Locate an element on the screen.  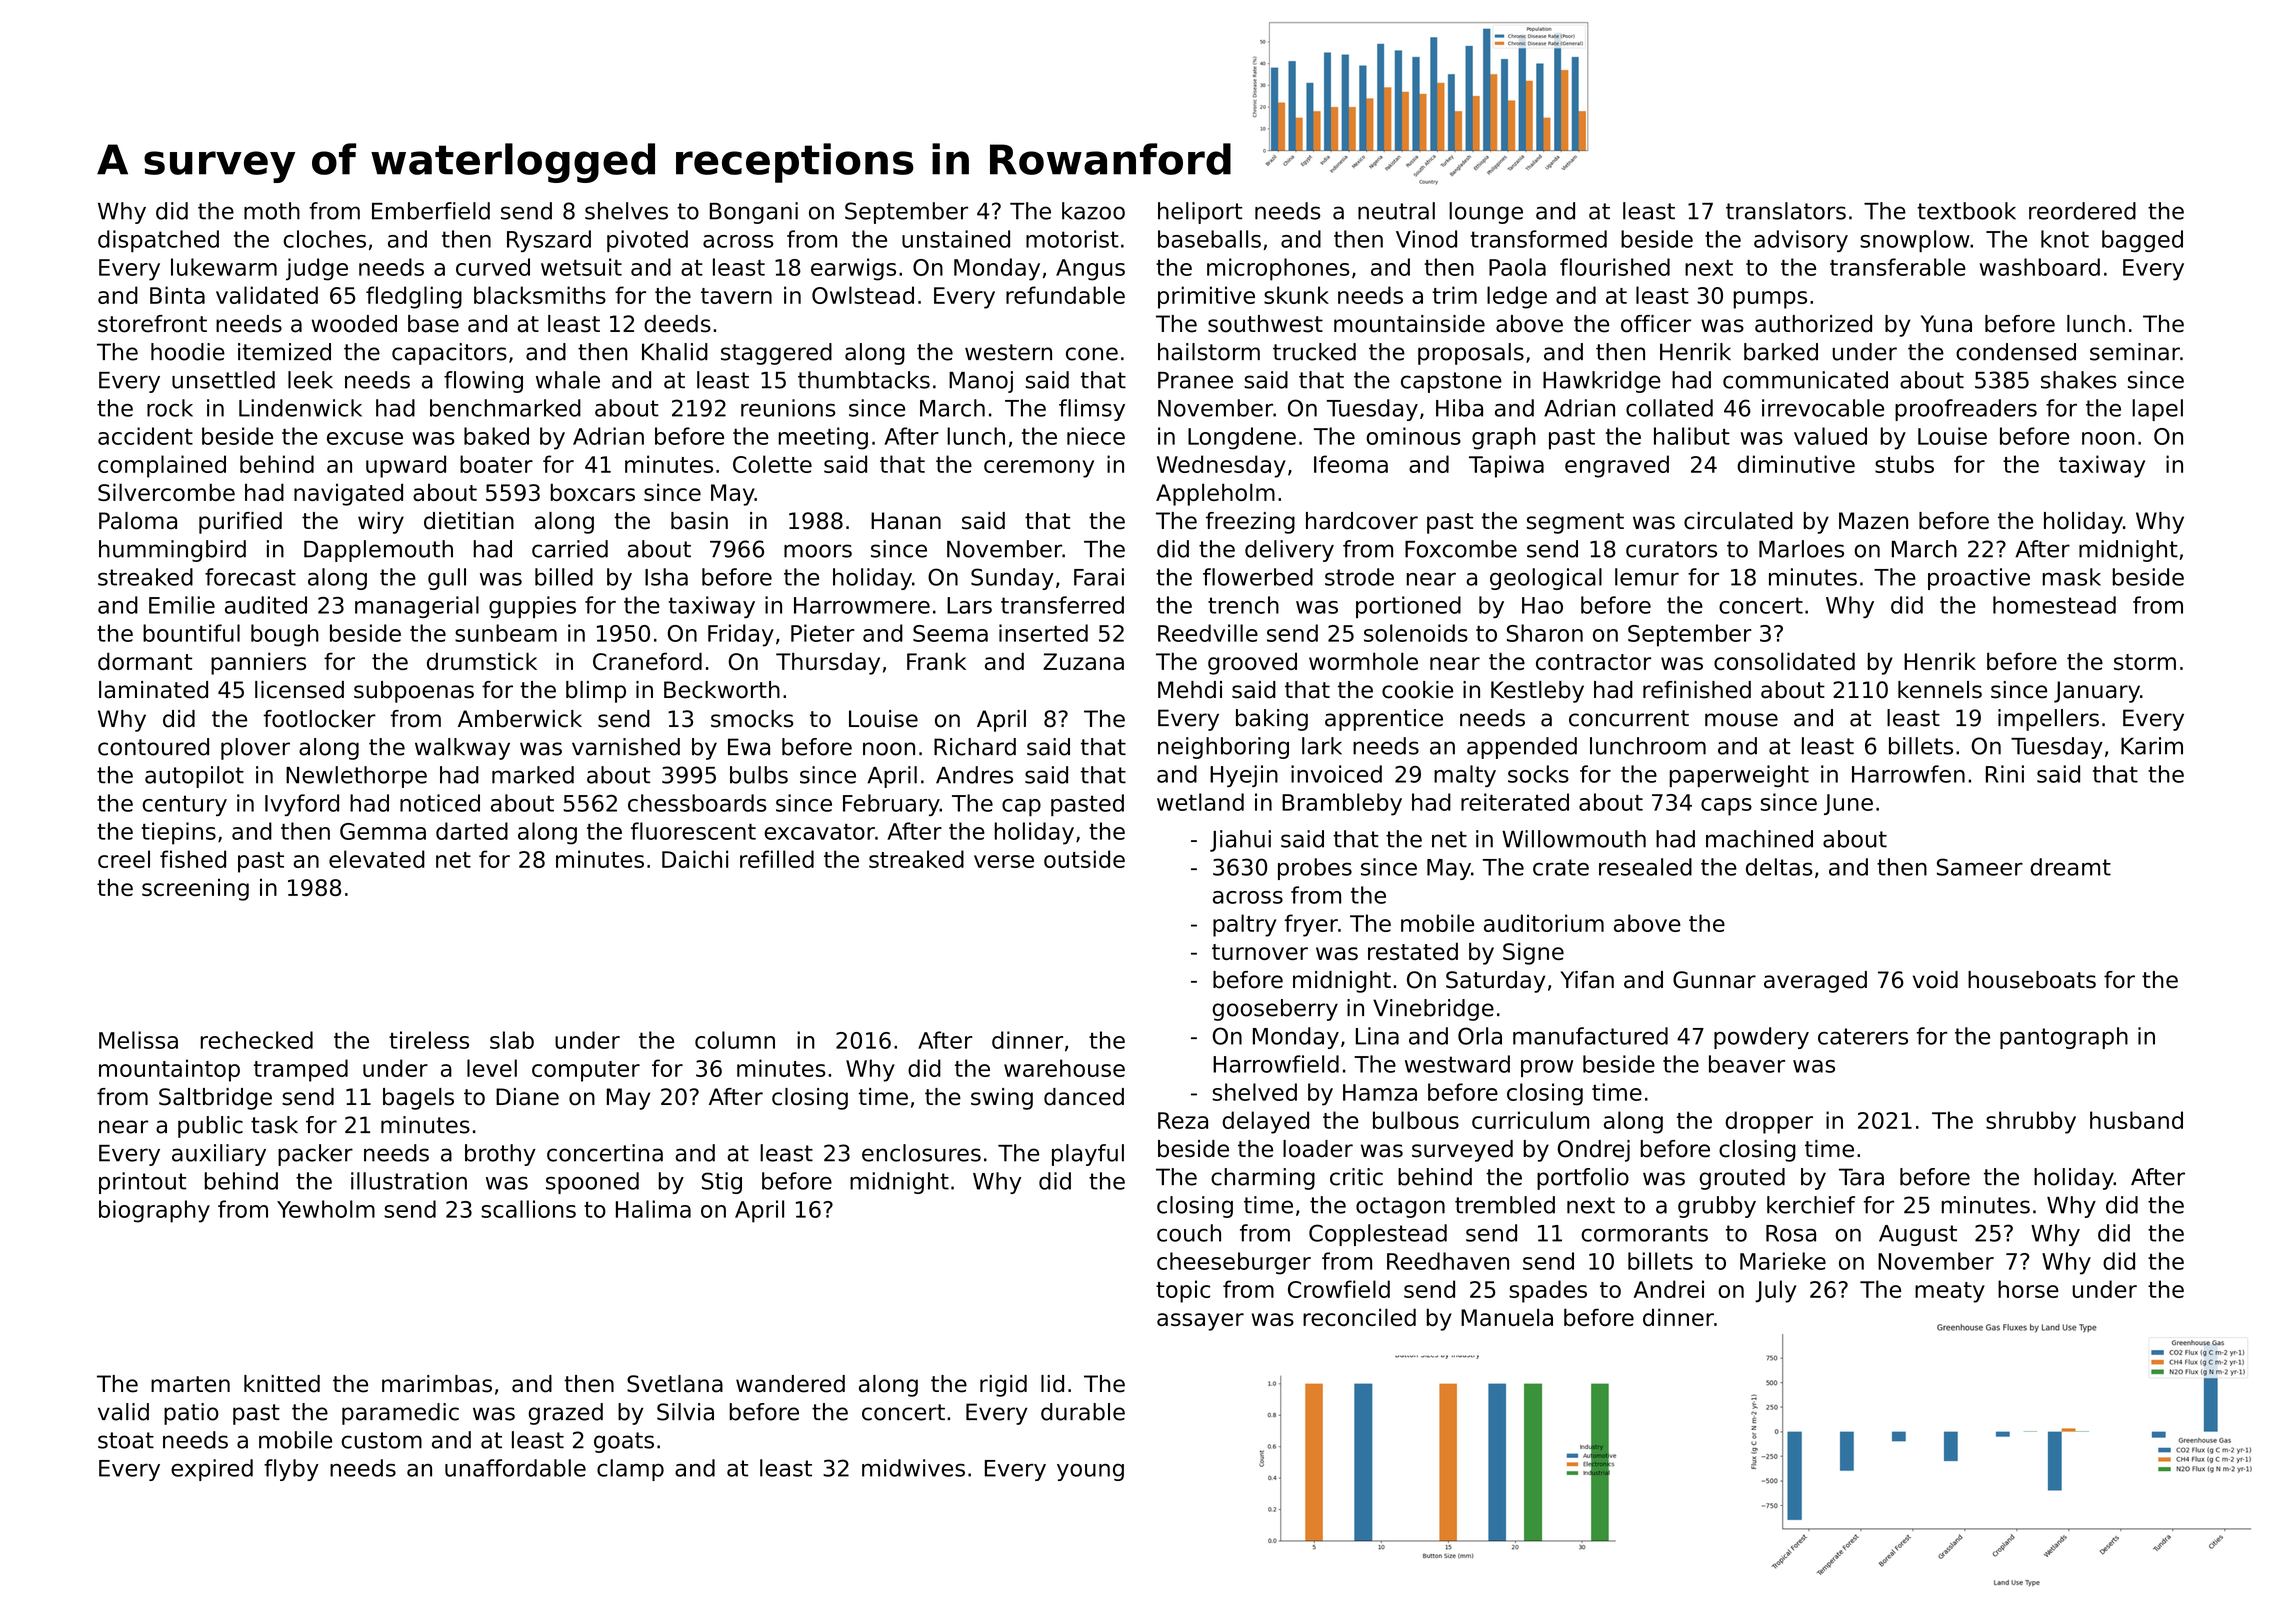
marimbas is located at coordinates (437, 1384).
